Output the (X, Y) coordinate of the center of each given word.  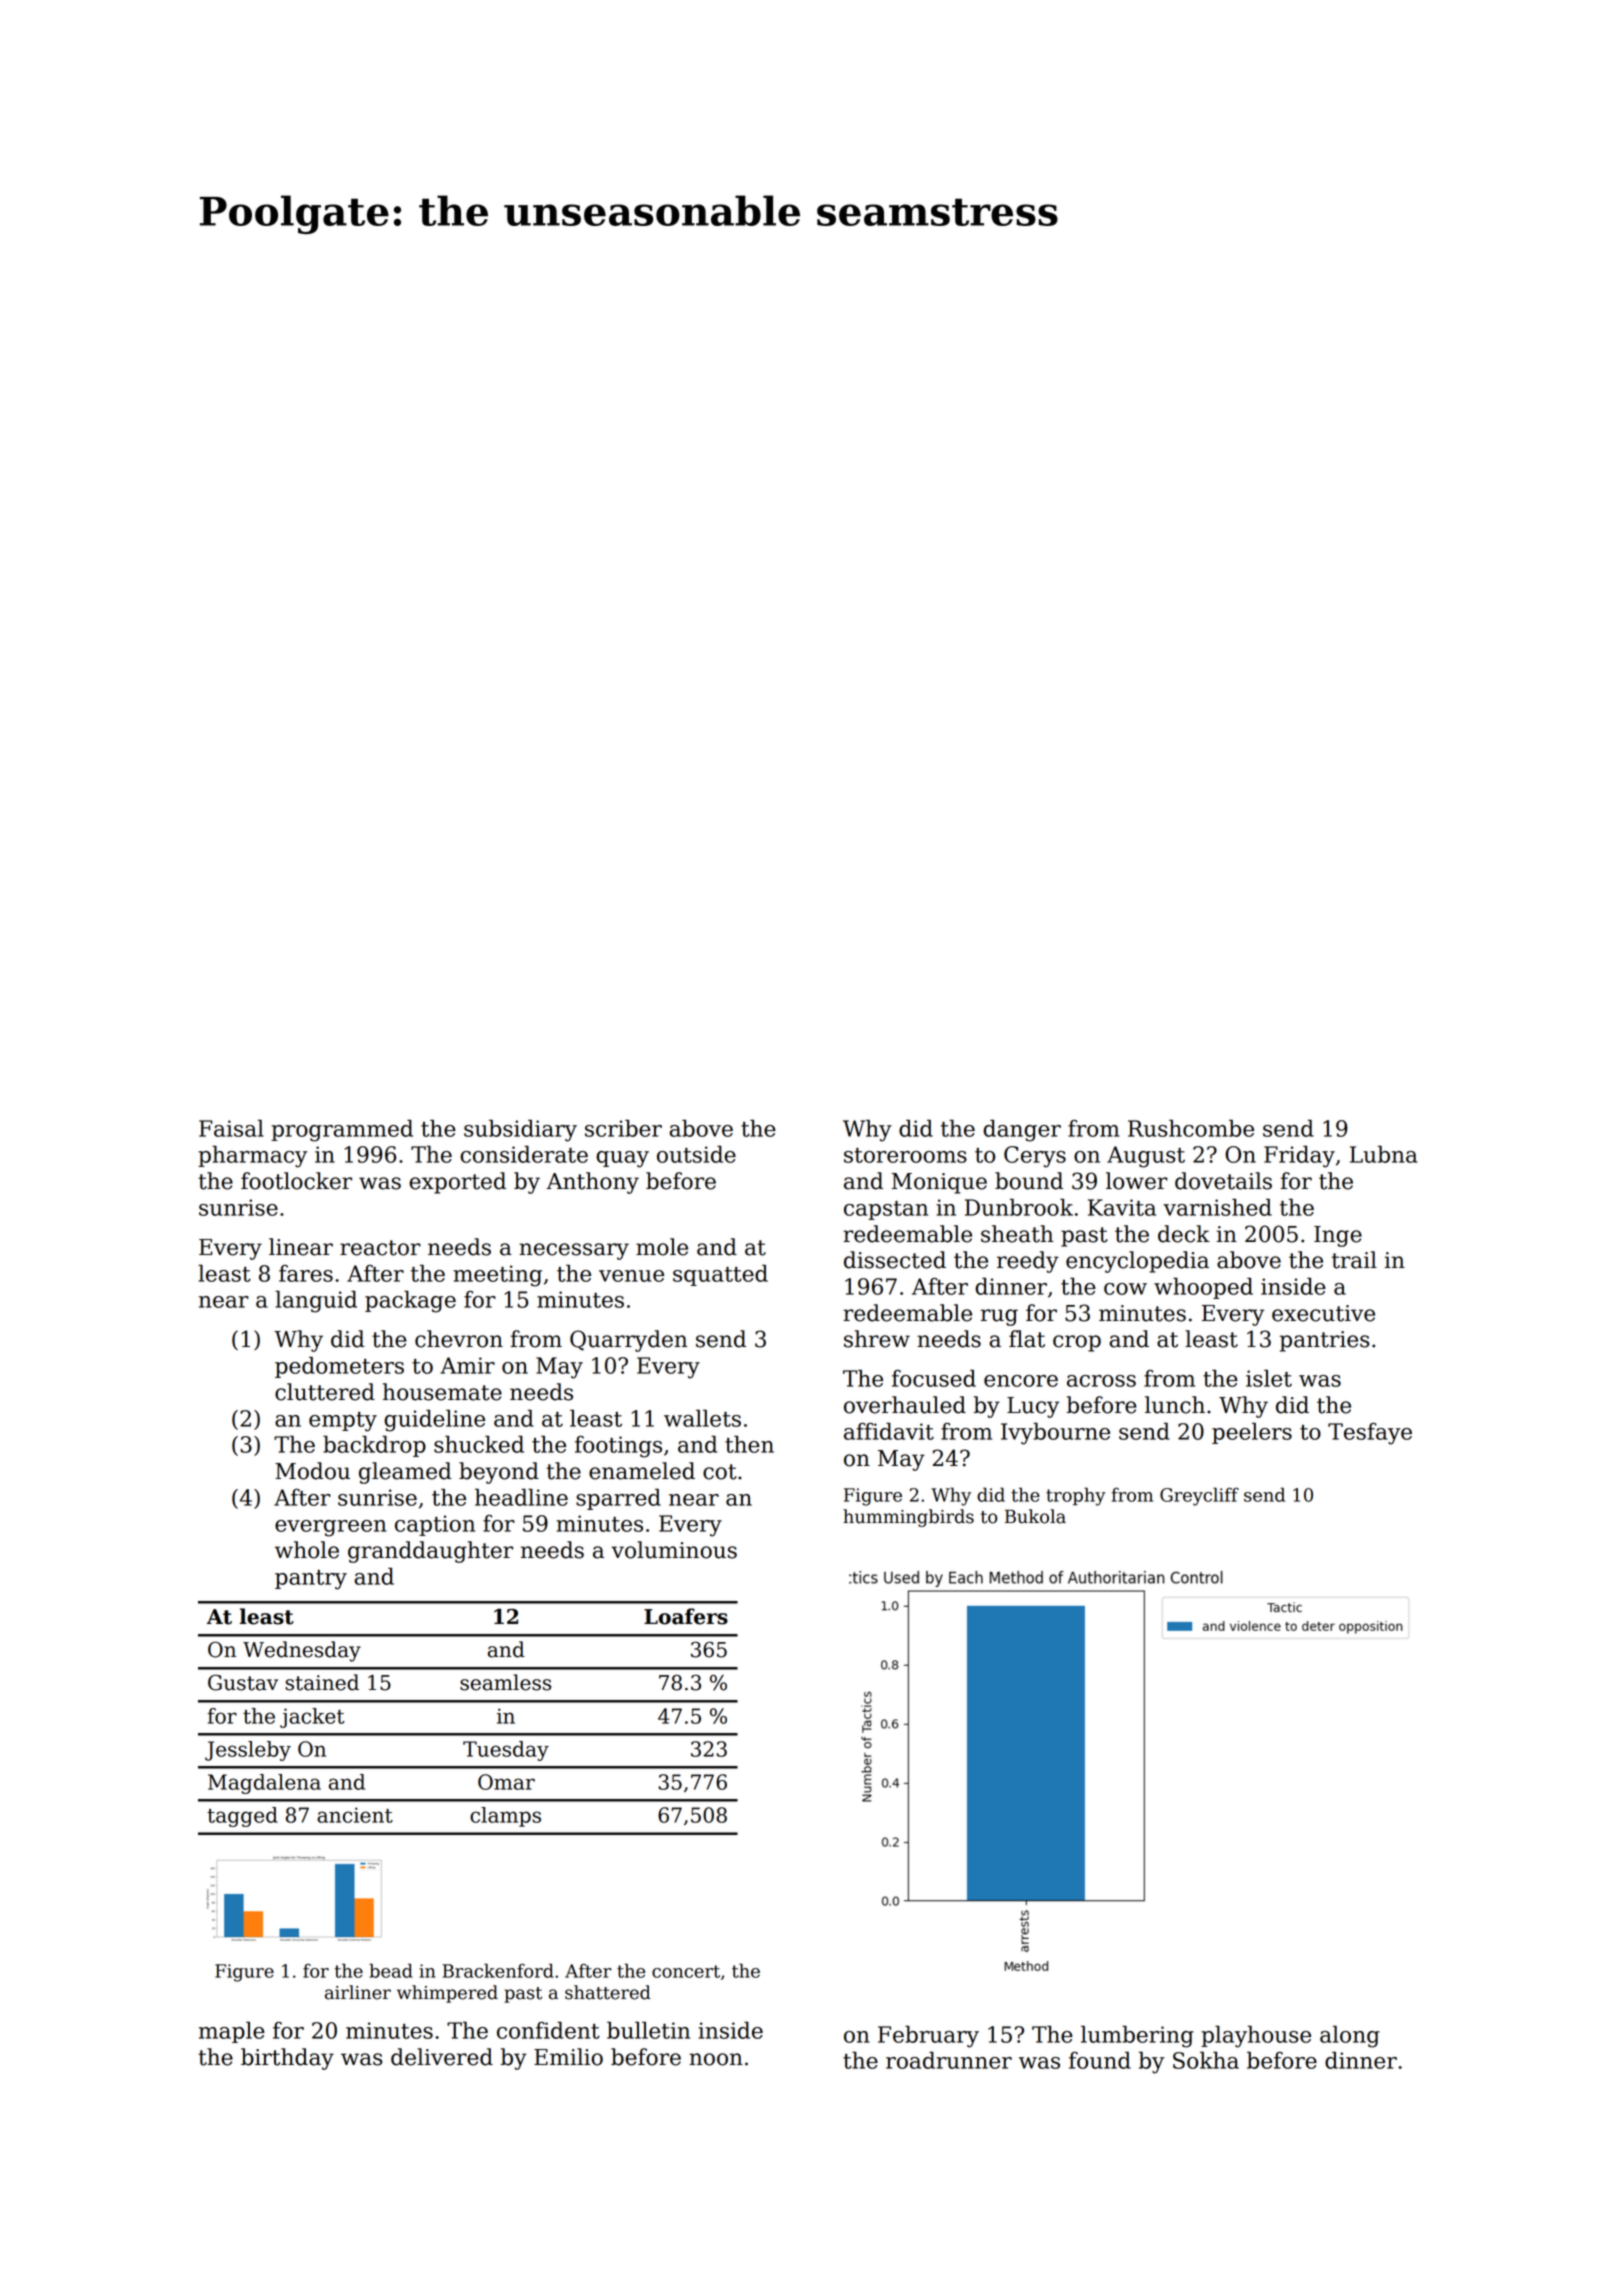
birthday (287, 2059)
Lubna (1383, 1154)
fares (306, 1273)
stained (322, 1682)
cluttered (325, 1392)
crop (1077, 1343)
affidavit (889, 1431)
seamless (505, 1682)
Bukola (1035, 1516)
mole (662, 1247)
